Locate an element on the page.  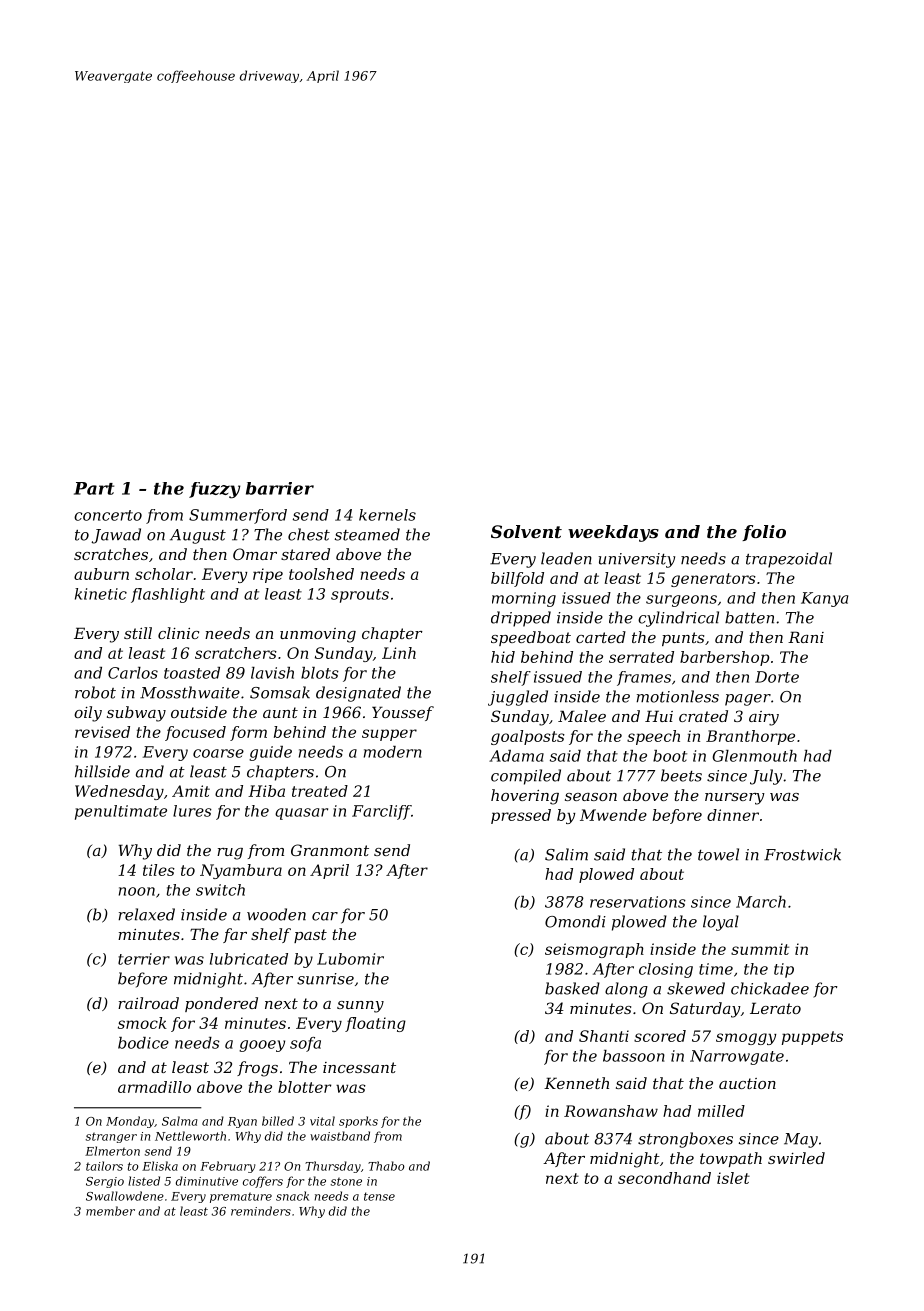
Kenneth is located at coordinates (576, 1083).
